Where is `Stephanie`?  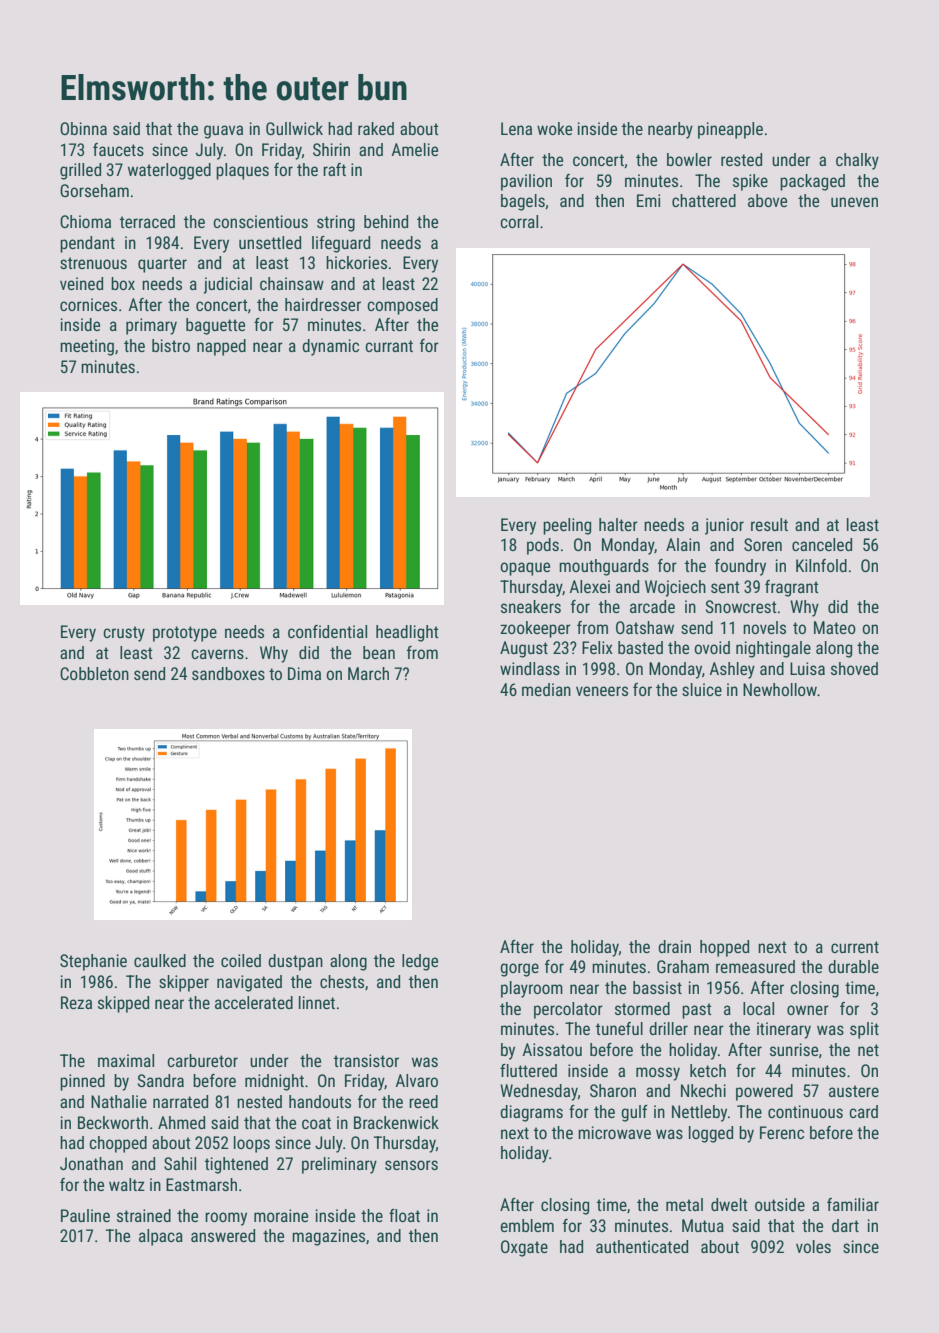 Stephanie is located at coordinates (93, 962).
